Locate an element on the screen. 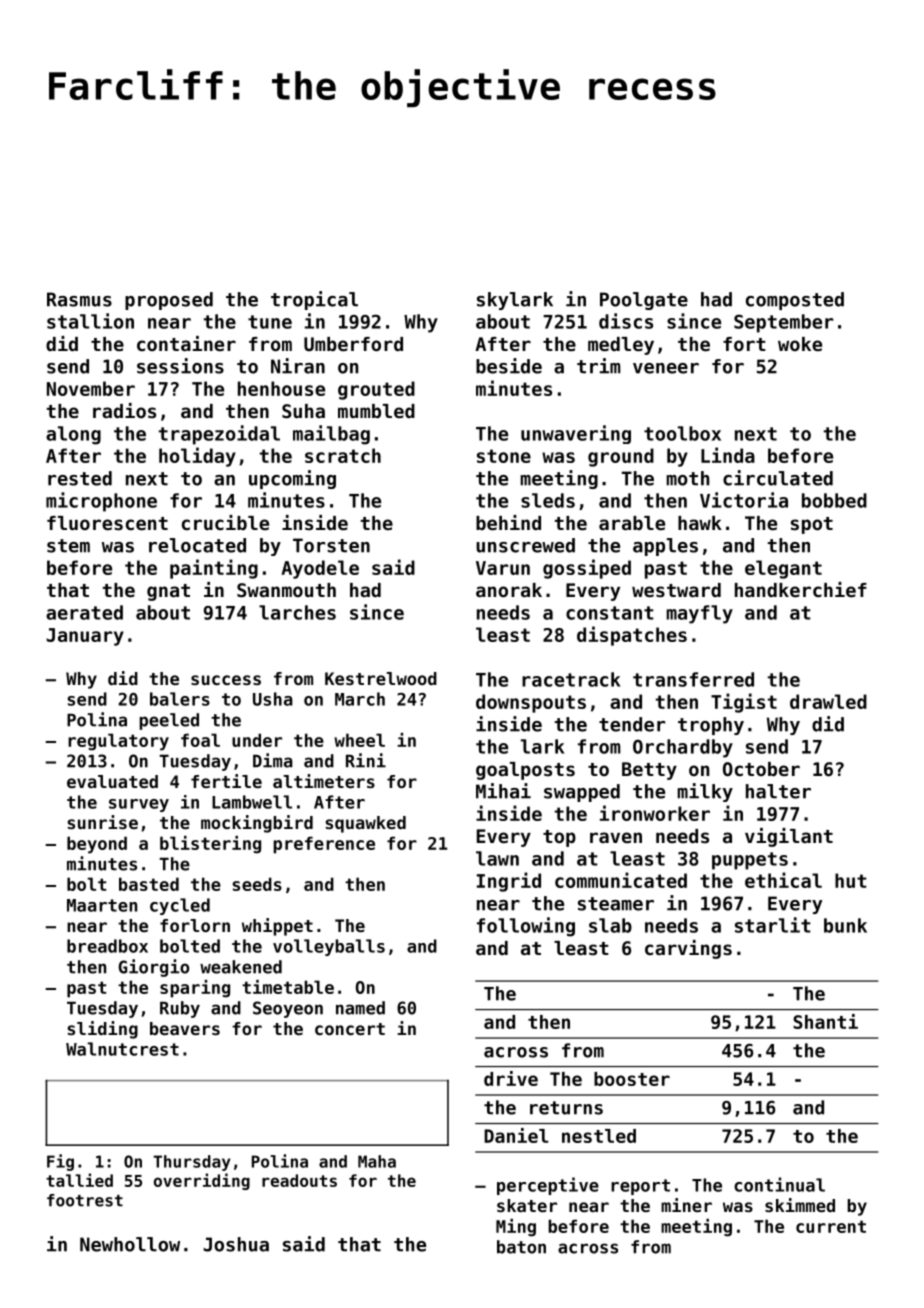 The image size is (924, 1308). puppets is located at coordinates (750, 861).
